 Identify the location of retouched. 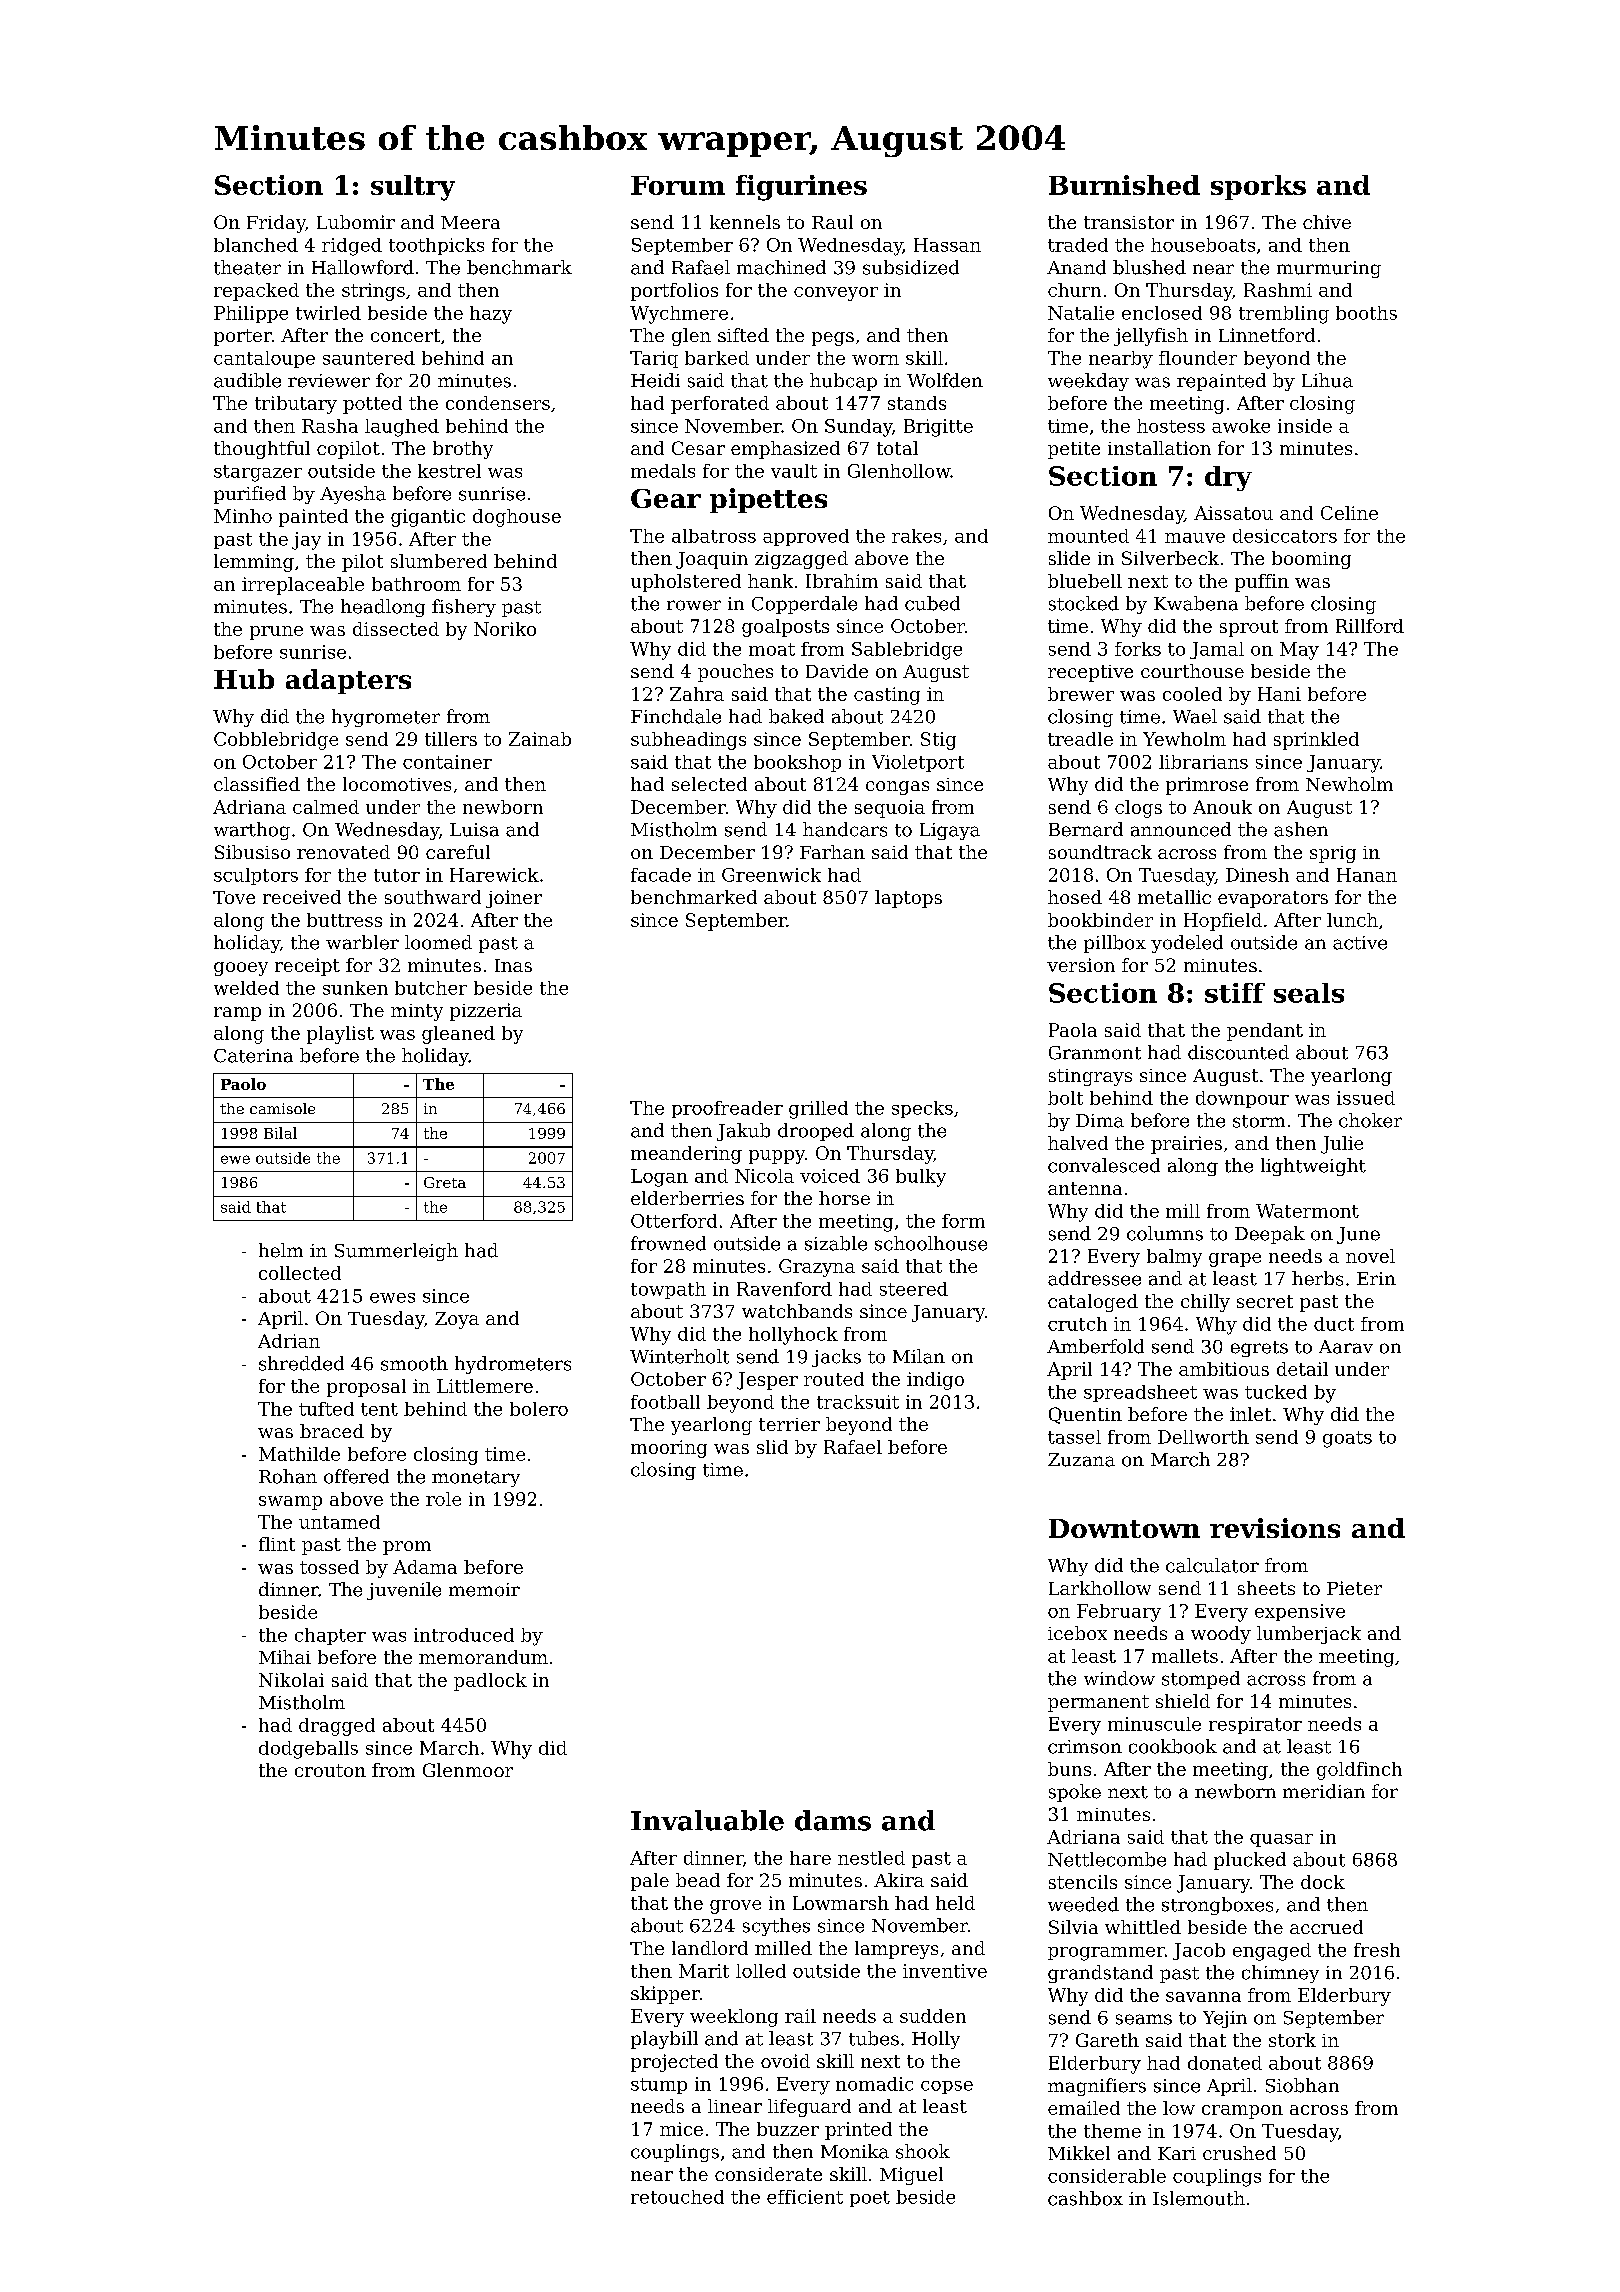
(677, 2197).
